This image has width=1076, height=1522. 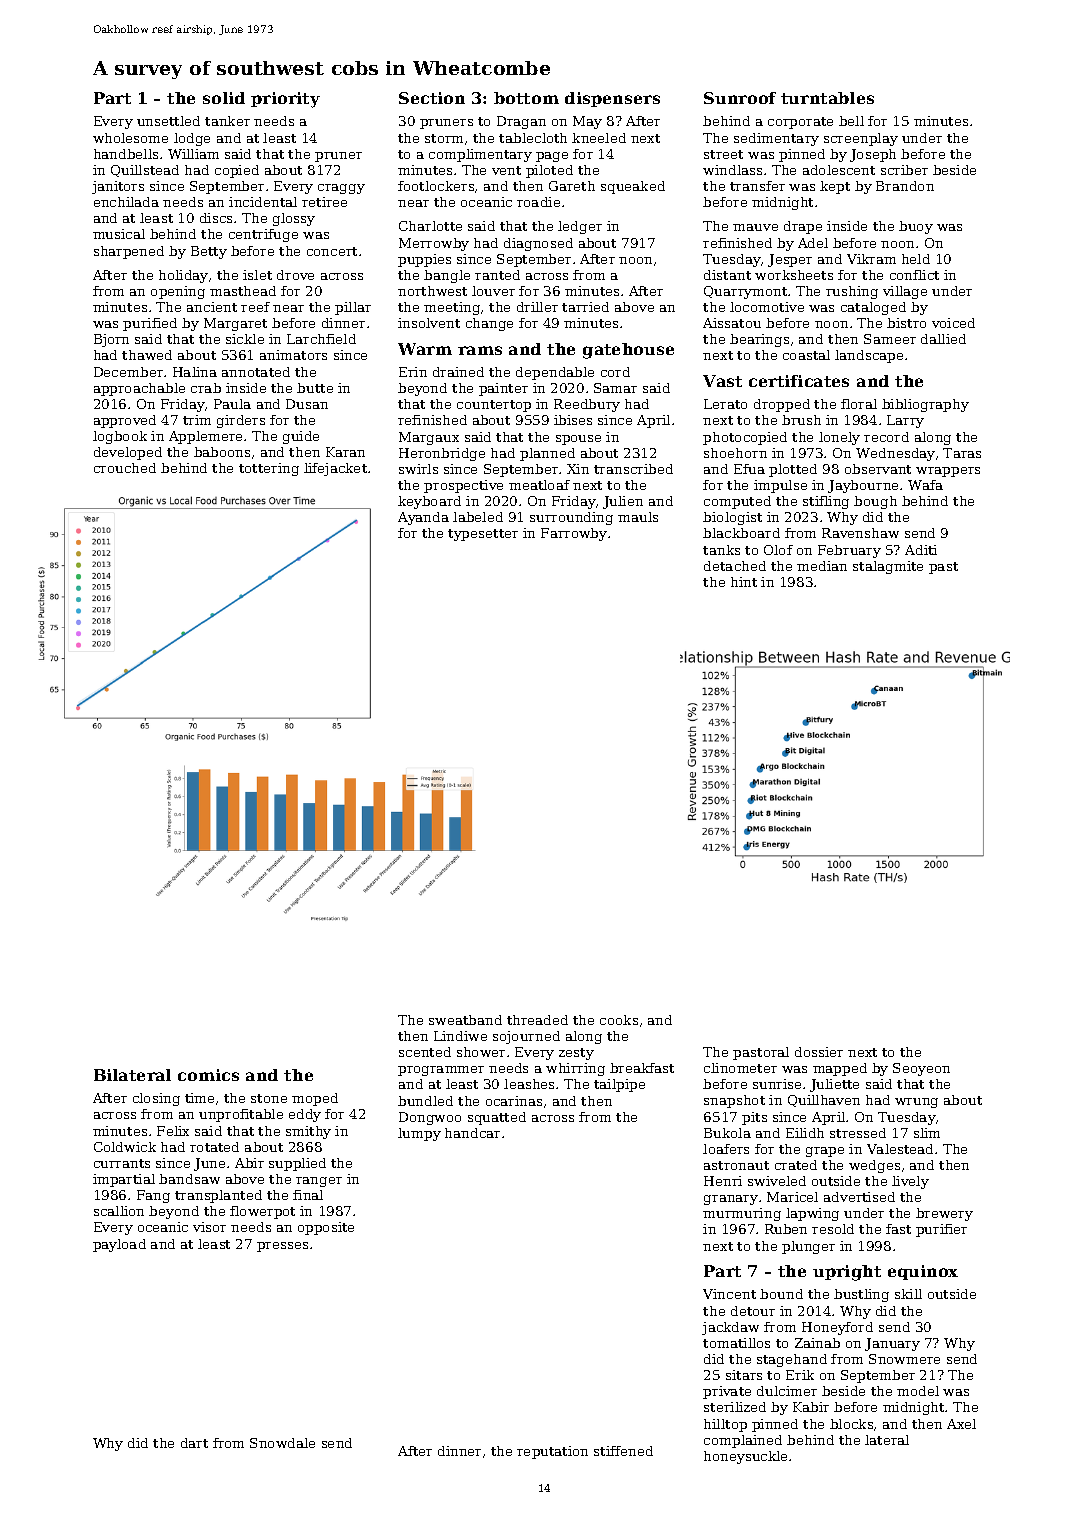 I want to click on Snowdale, so click(x=282, y=1443).
